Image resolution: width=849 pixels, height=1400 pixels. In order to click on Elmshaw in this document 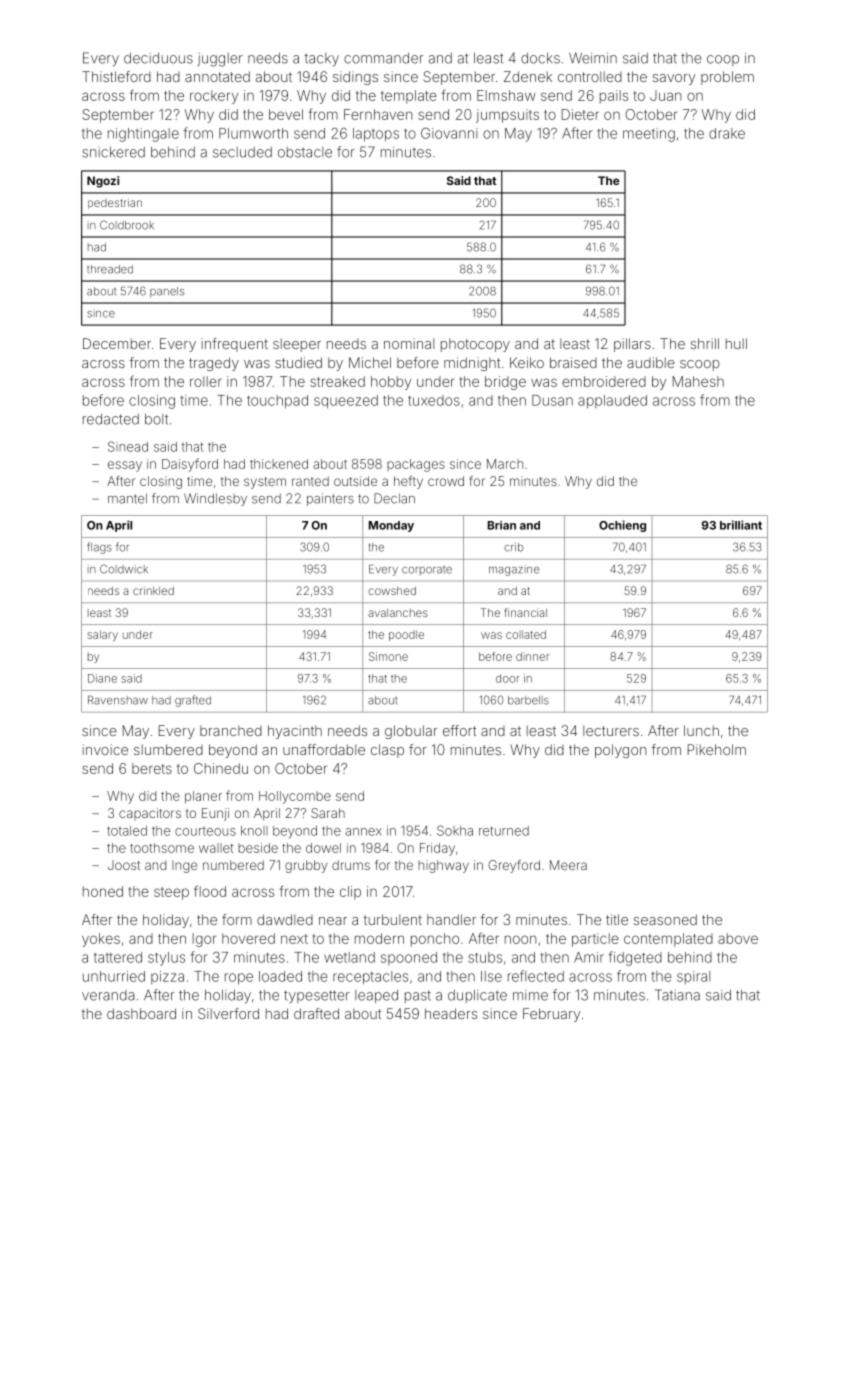, I will do `click(506, 95)`.
